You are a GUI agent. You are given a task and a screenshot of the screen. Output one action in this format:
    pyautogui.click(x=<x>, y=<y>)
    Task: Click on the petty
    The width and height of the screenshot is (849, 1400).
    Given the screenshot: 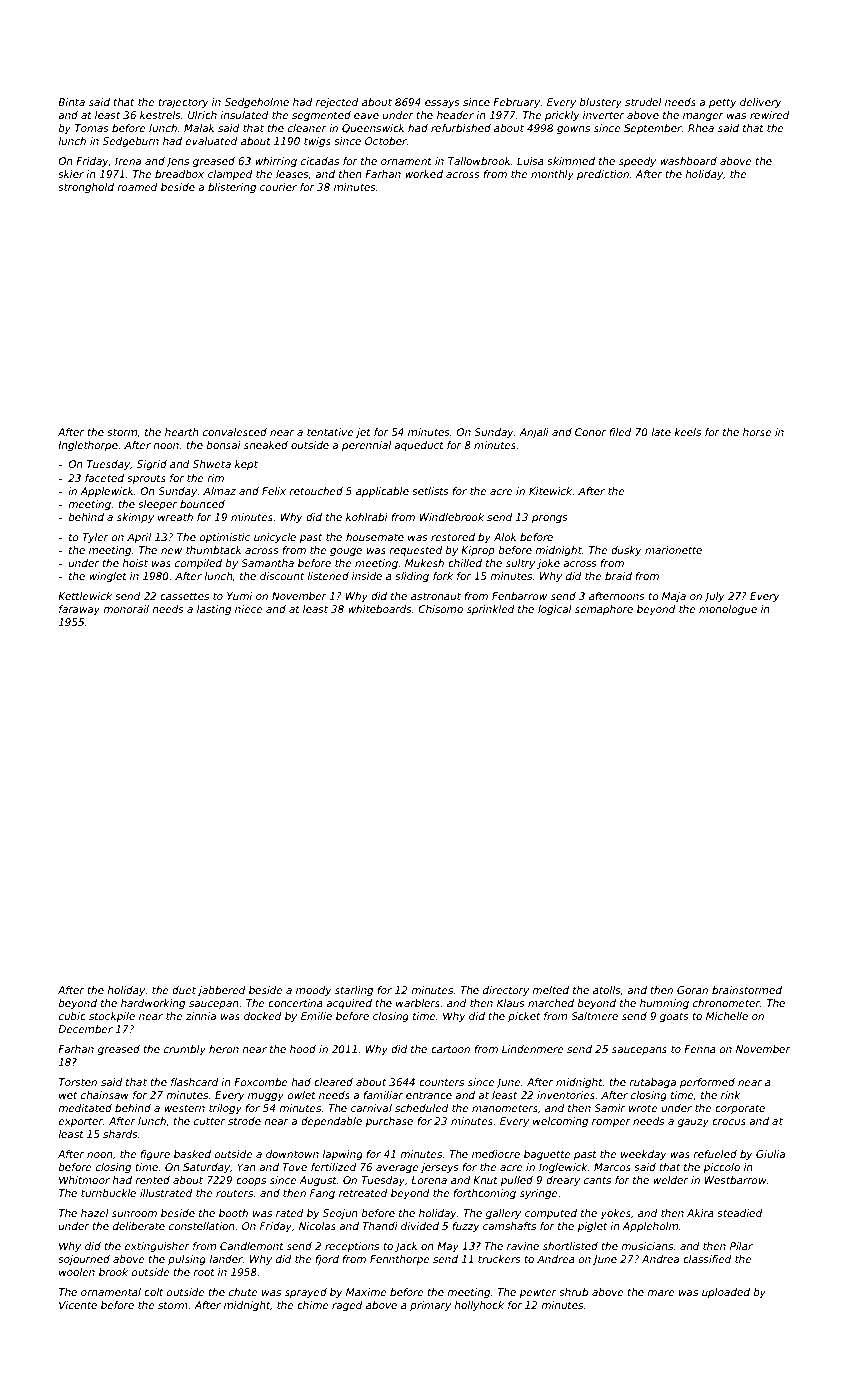 What is the action you would take?
    pyautogui.click(x=723, y=103)
